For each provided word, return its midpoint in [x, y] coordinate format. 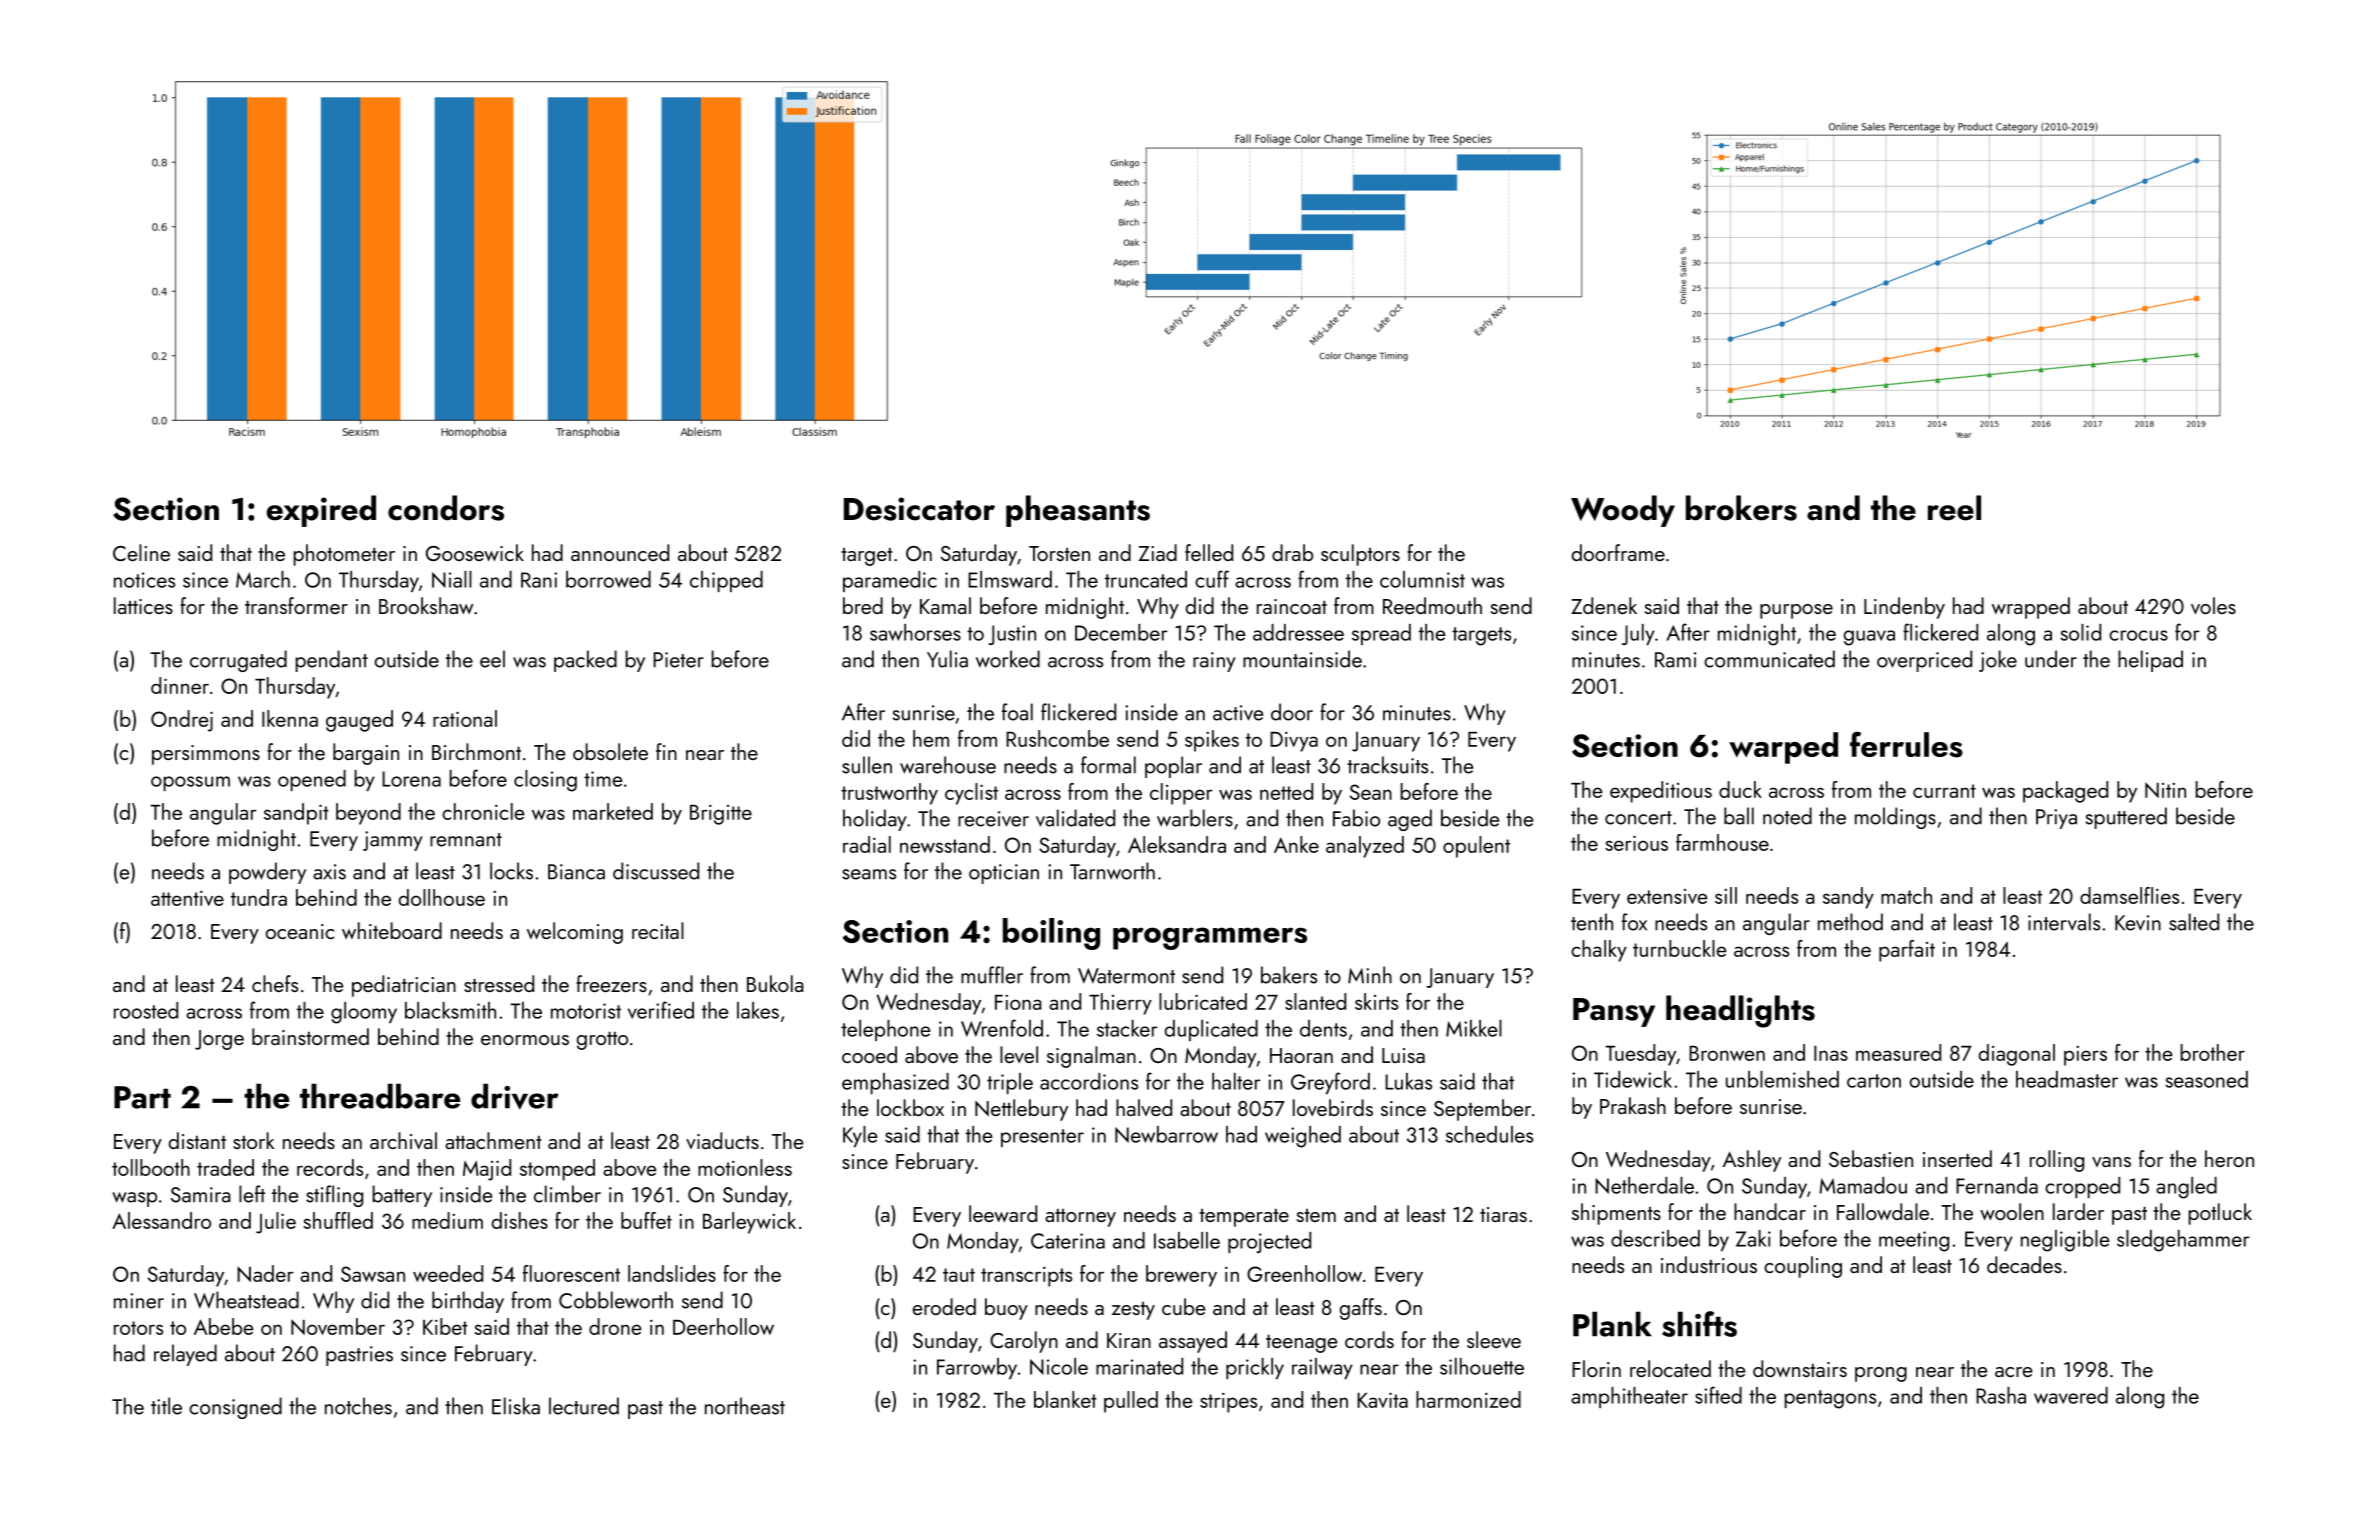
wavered [2071, 1395]
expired [321, 511]
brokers [1741, 508]
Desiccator [919, 509]
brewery [1181, 1276]
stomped [557, 1170]
